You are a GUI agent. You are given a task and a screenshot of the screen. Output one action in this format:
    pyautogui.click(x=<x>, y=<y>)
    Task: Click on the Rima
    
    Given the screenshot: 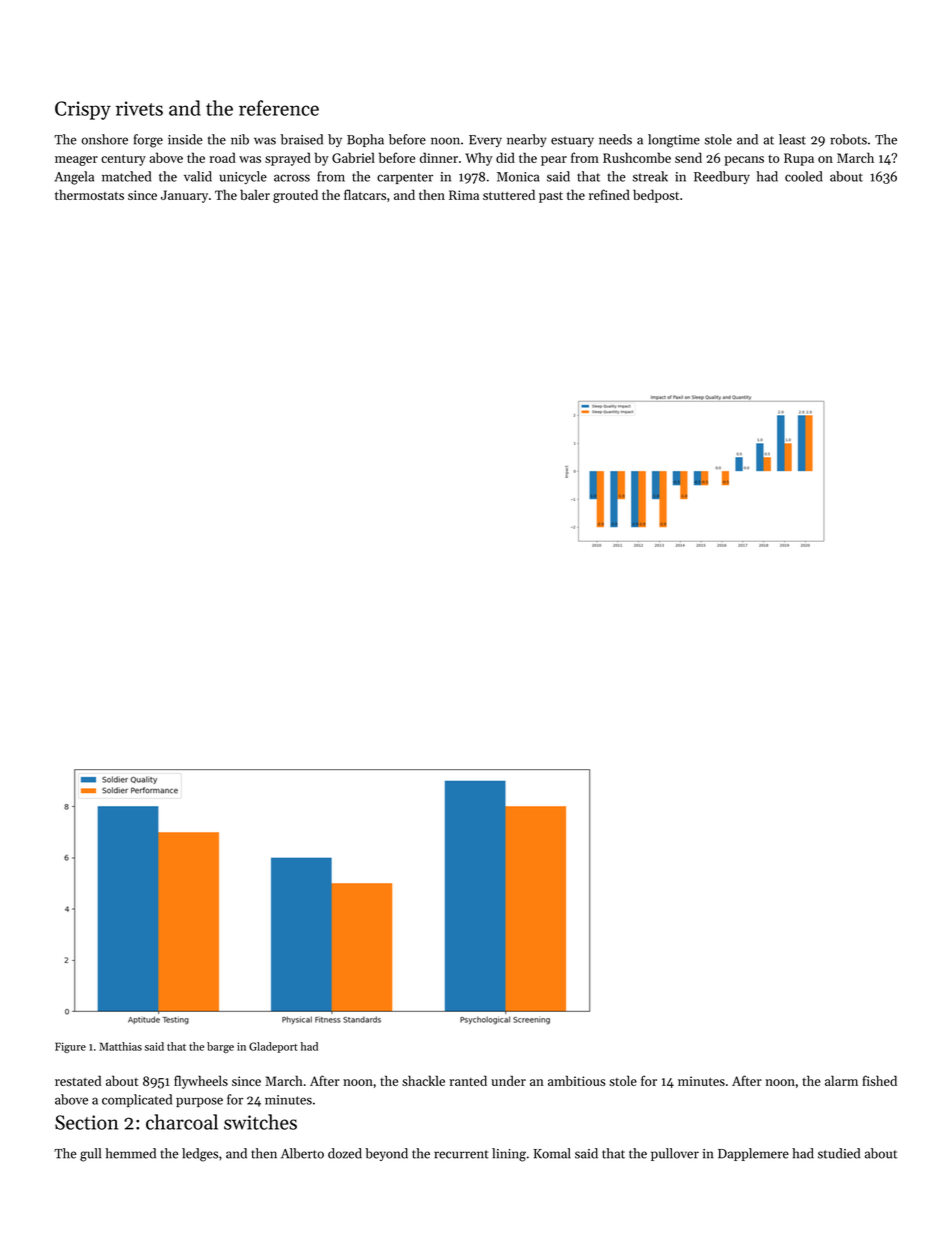 What is the action you would take?
    pyautogui.click(x=464, y=195)
